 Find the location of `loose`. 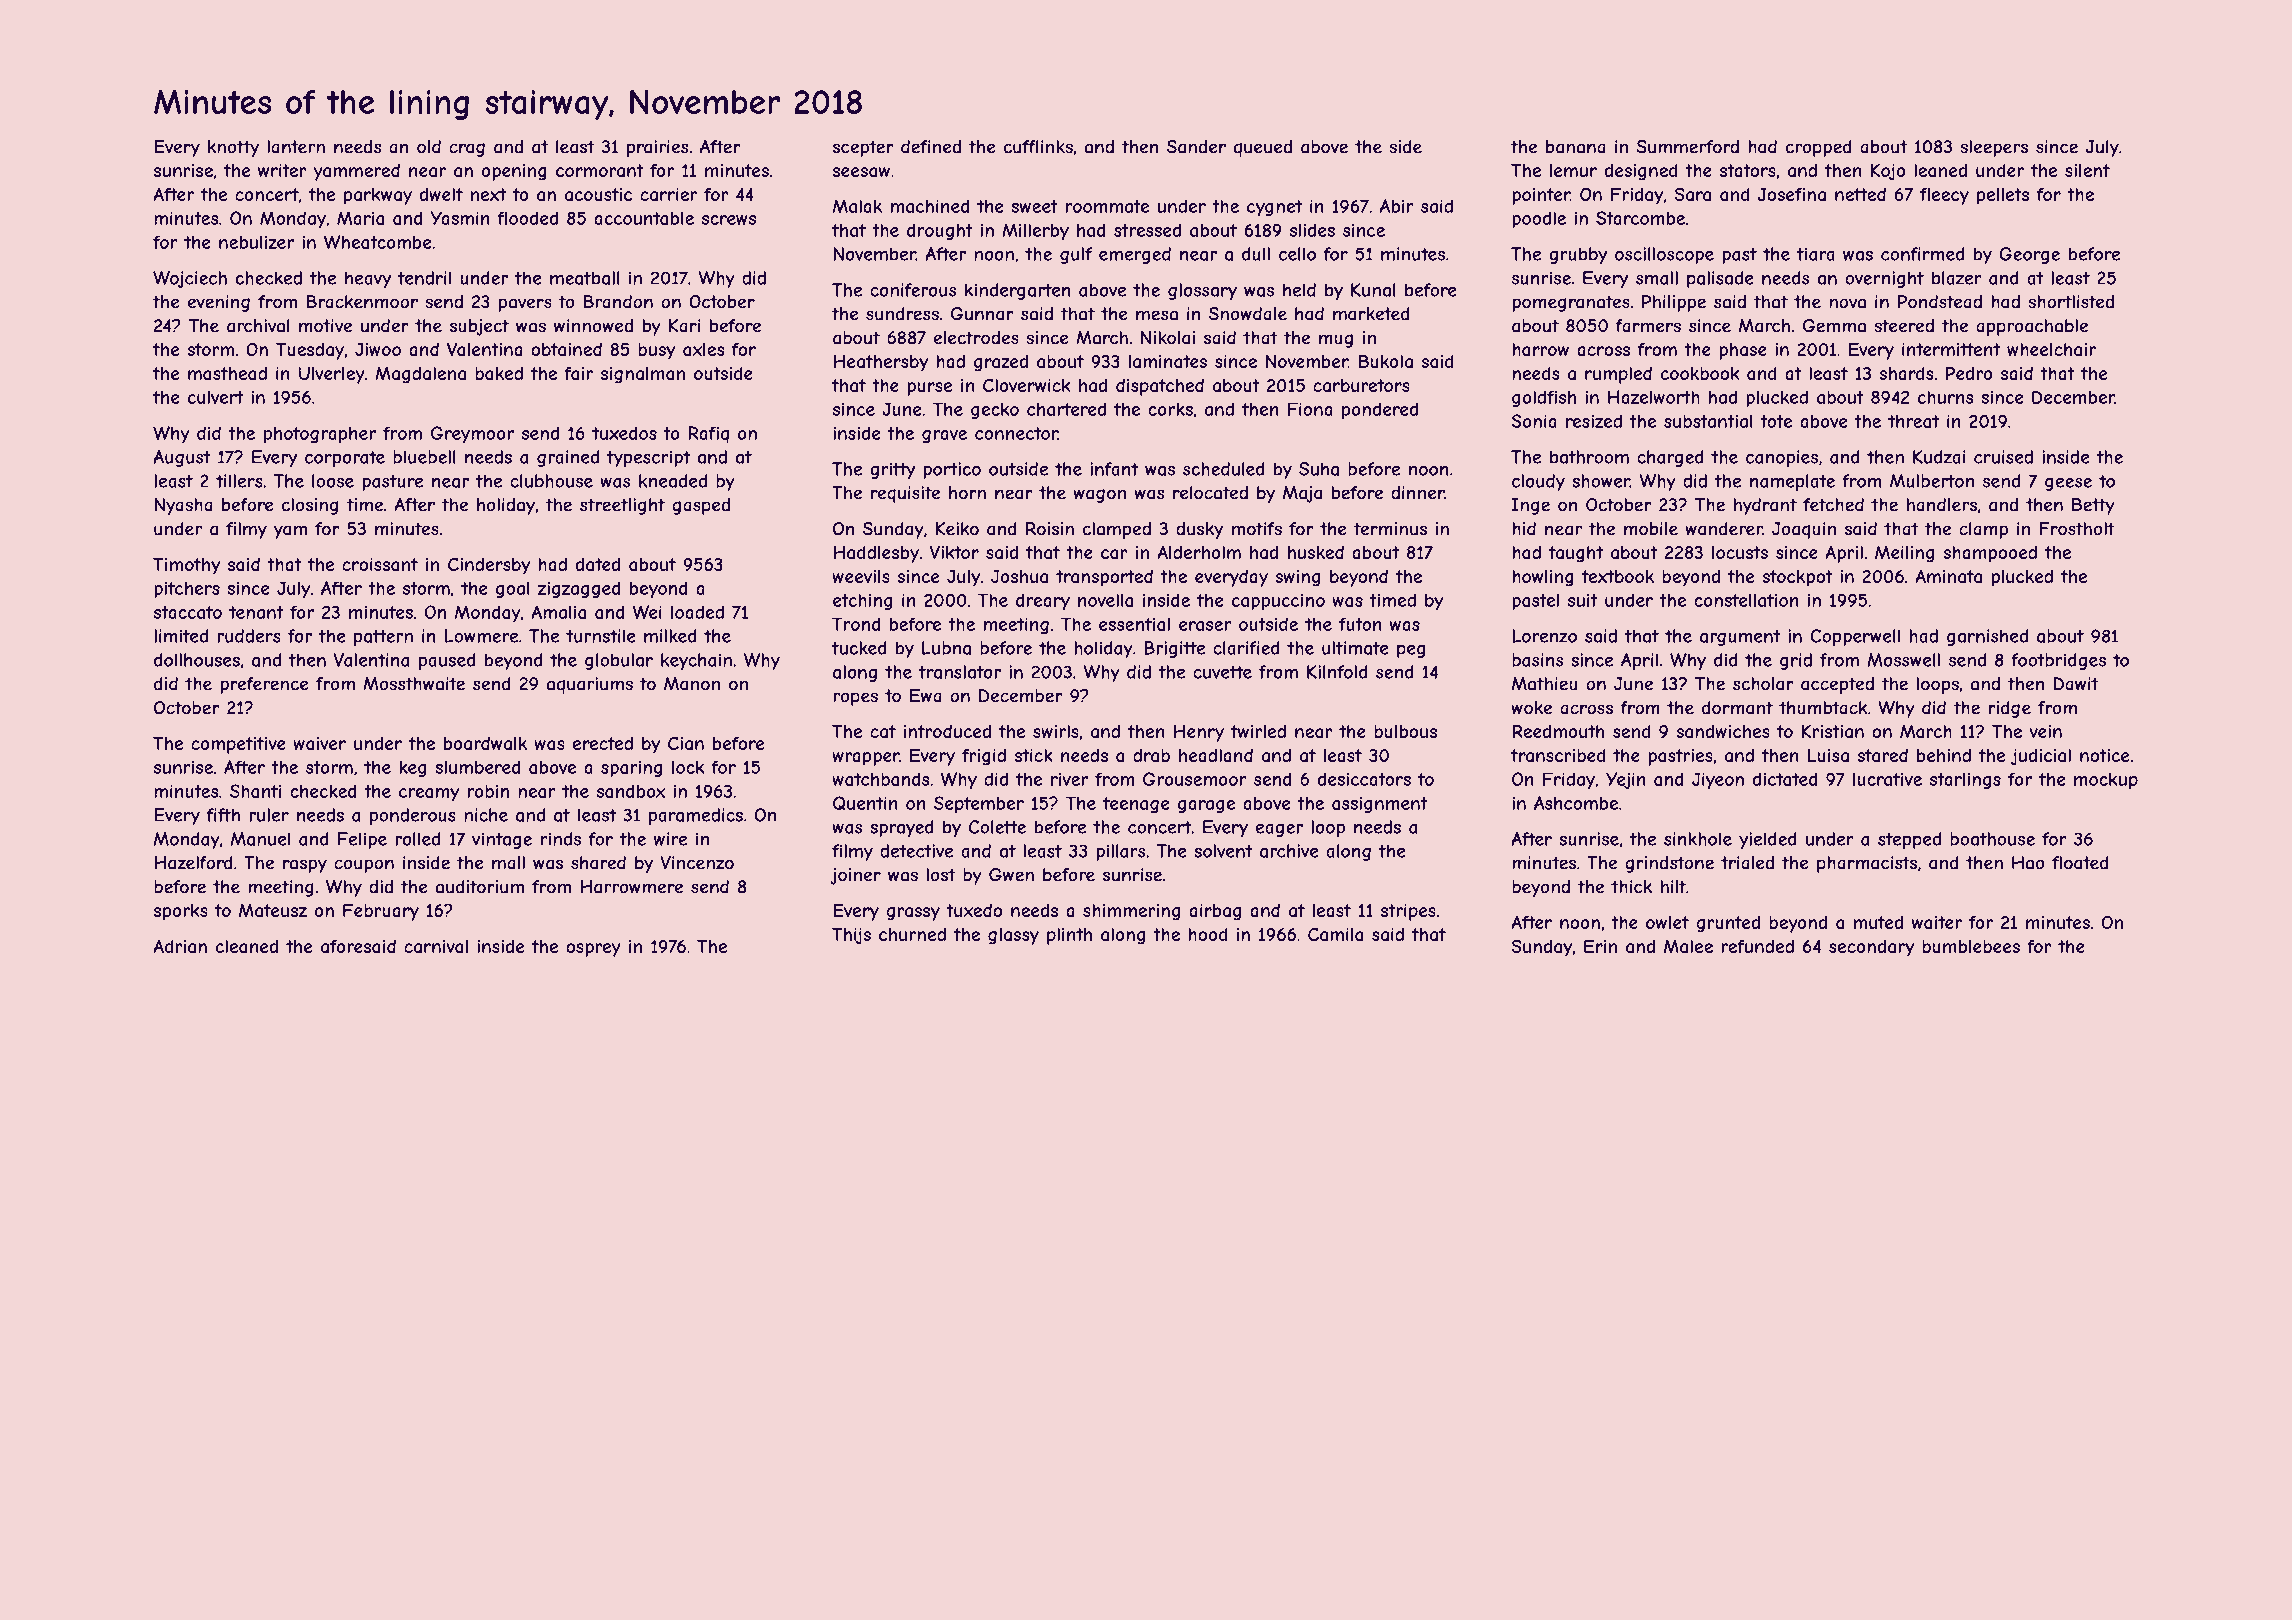

loose is located at coordinates (333, 481).
